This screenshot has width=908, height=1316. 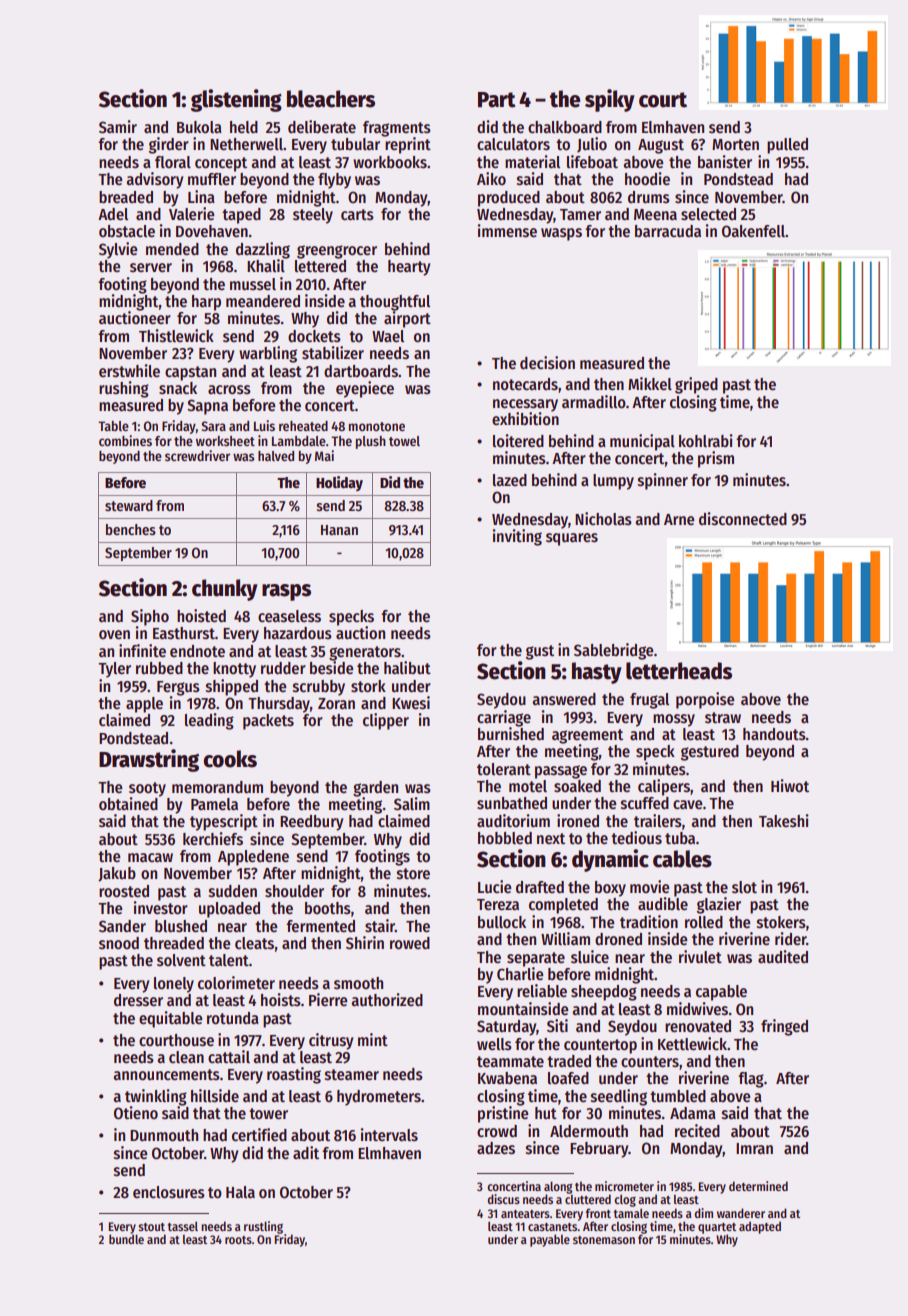 I want to click on carts, so click(x=357, y=214).
